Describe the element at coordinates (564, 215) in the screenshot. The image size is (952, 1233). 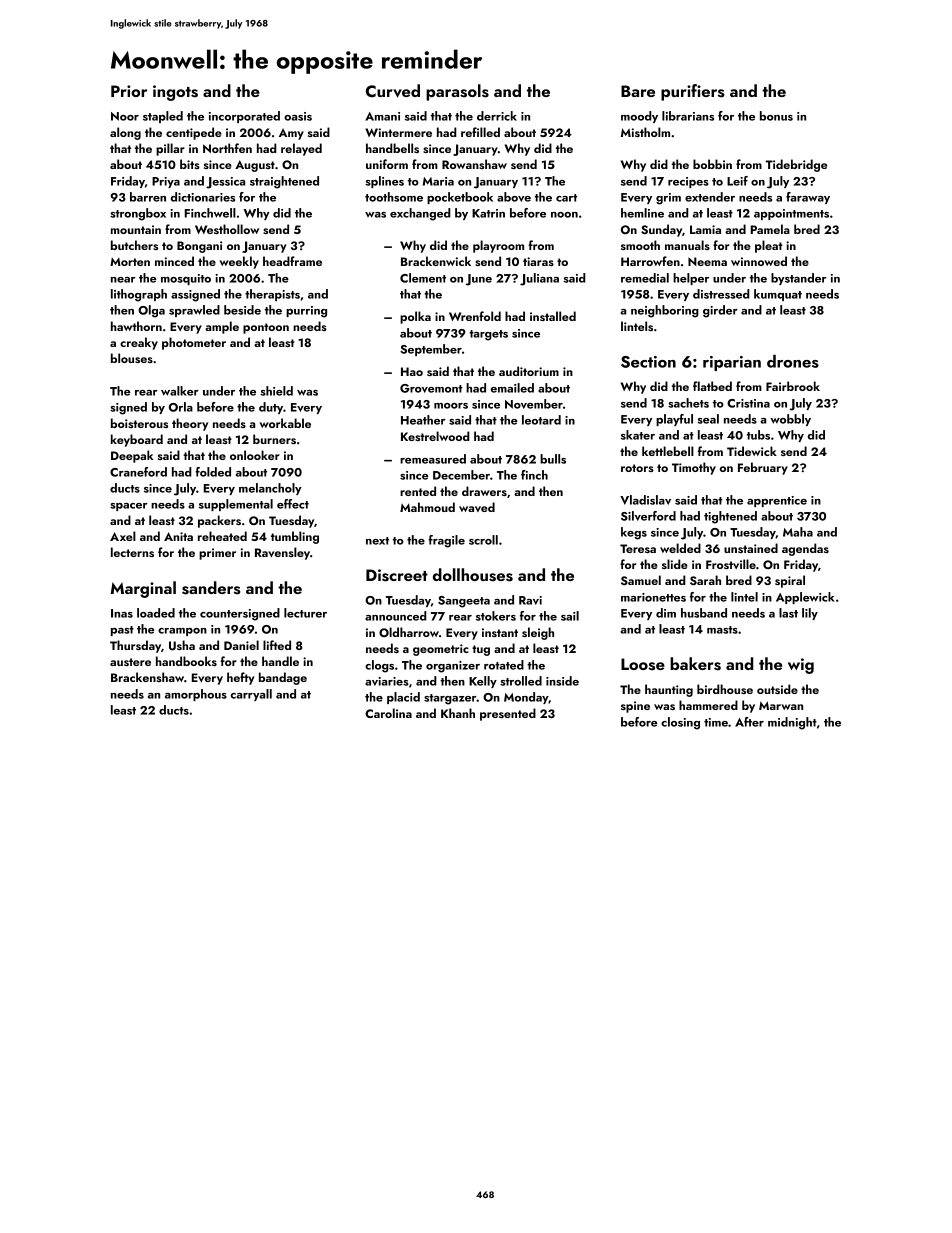
I see `noon` at that location.
